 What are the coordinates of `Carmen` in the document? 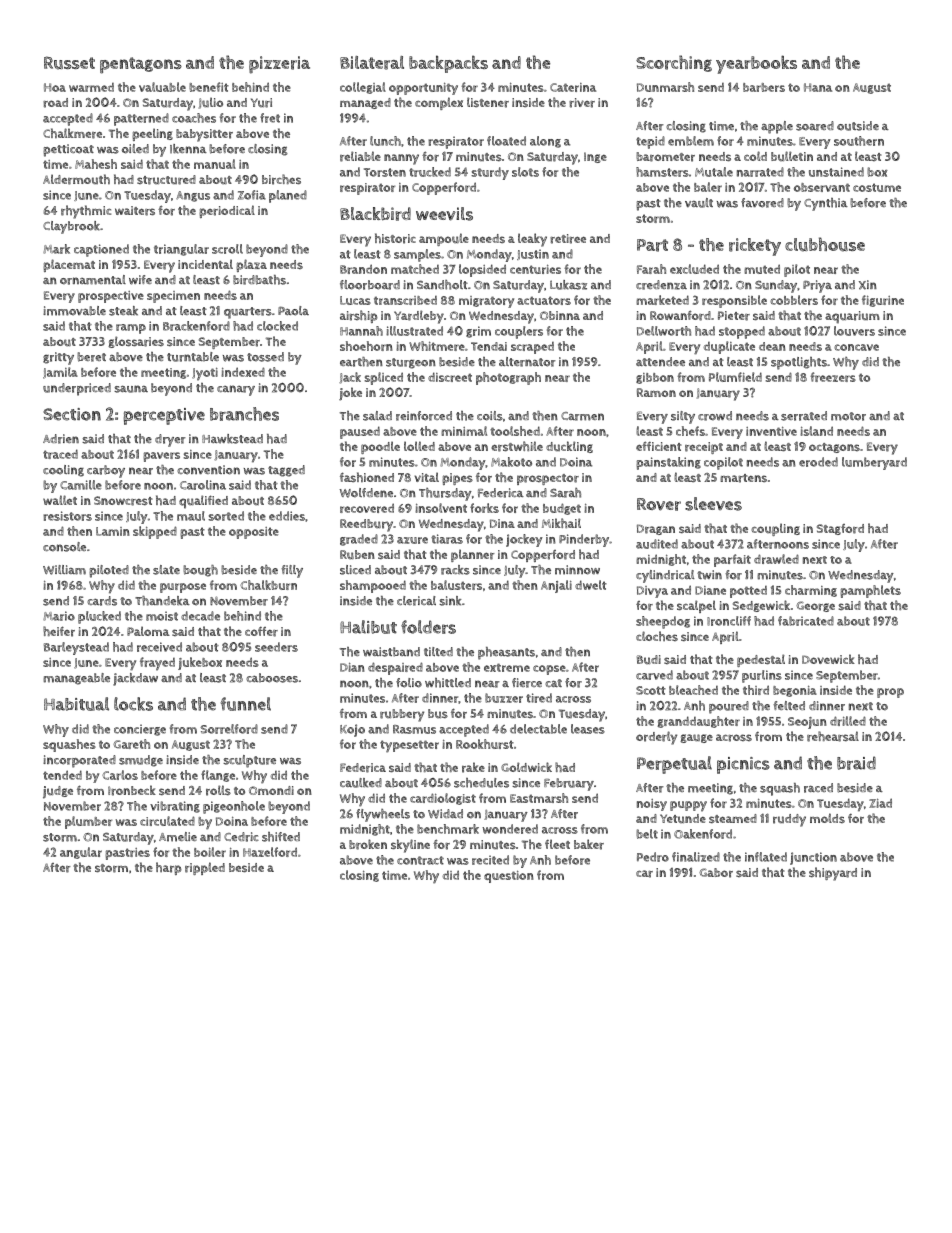 It's located at (582, 416).
